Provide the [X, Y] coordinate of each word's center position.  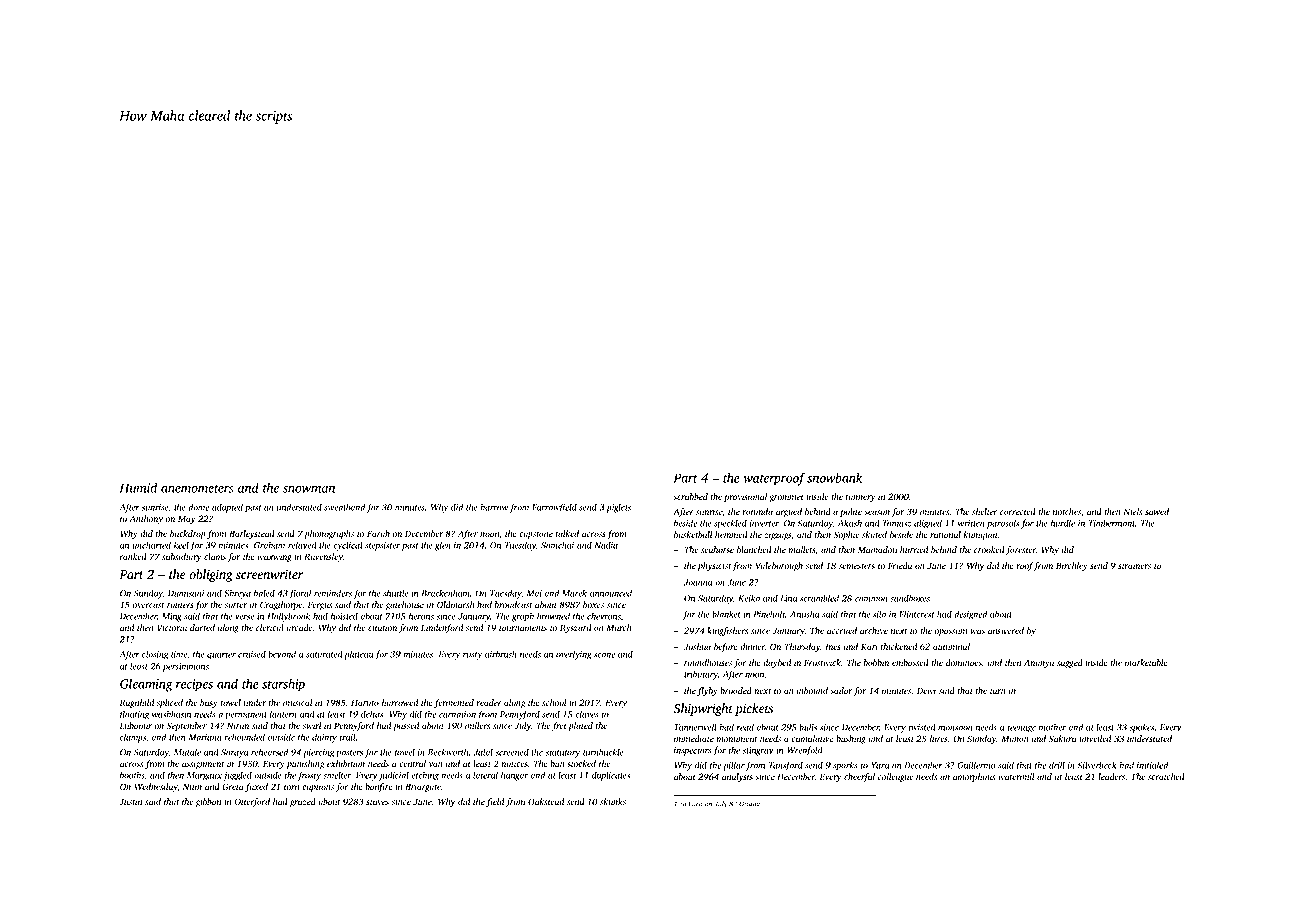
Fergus [320, 605]
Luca [695, 804]
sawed [1157, 511]
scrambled [819, 598]
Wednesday [156, 787]
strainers [1134, 565]
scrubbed [690, 496]
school [554, 702]
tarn [998, 691]
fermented [454, 703]
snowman [309, 489]
